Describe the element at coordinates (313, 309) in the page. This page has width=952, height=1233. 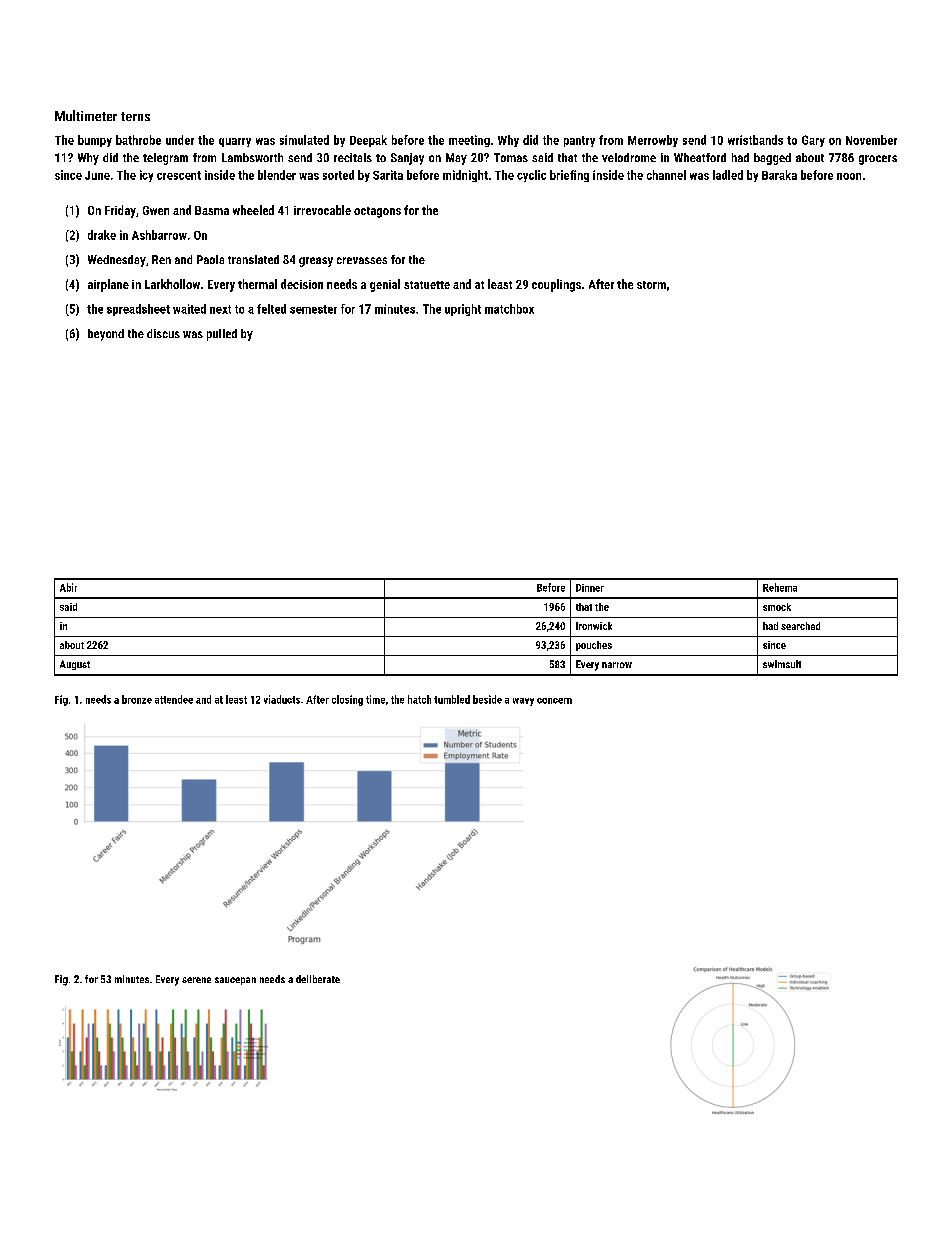
I see `semester` at that location.
